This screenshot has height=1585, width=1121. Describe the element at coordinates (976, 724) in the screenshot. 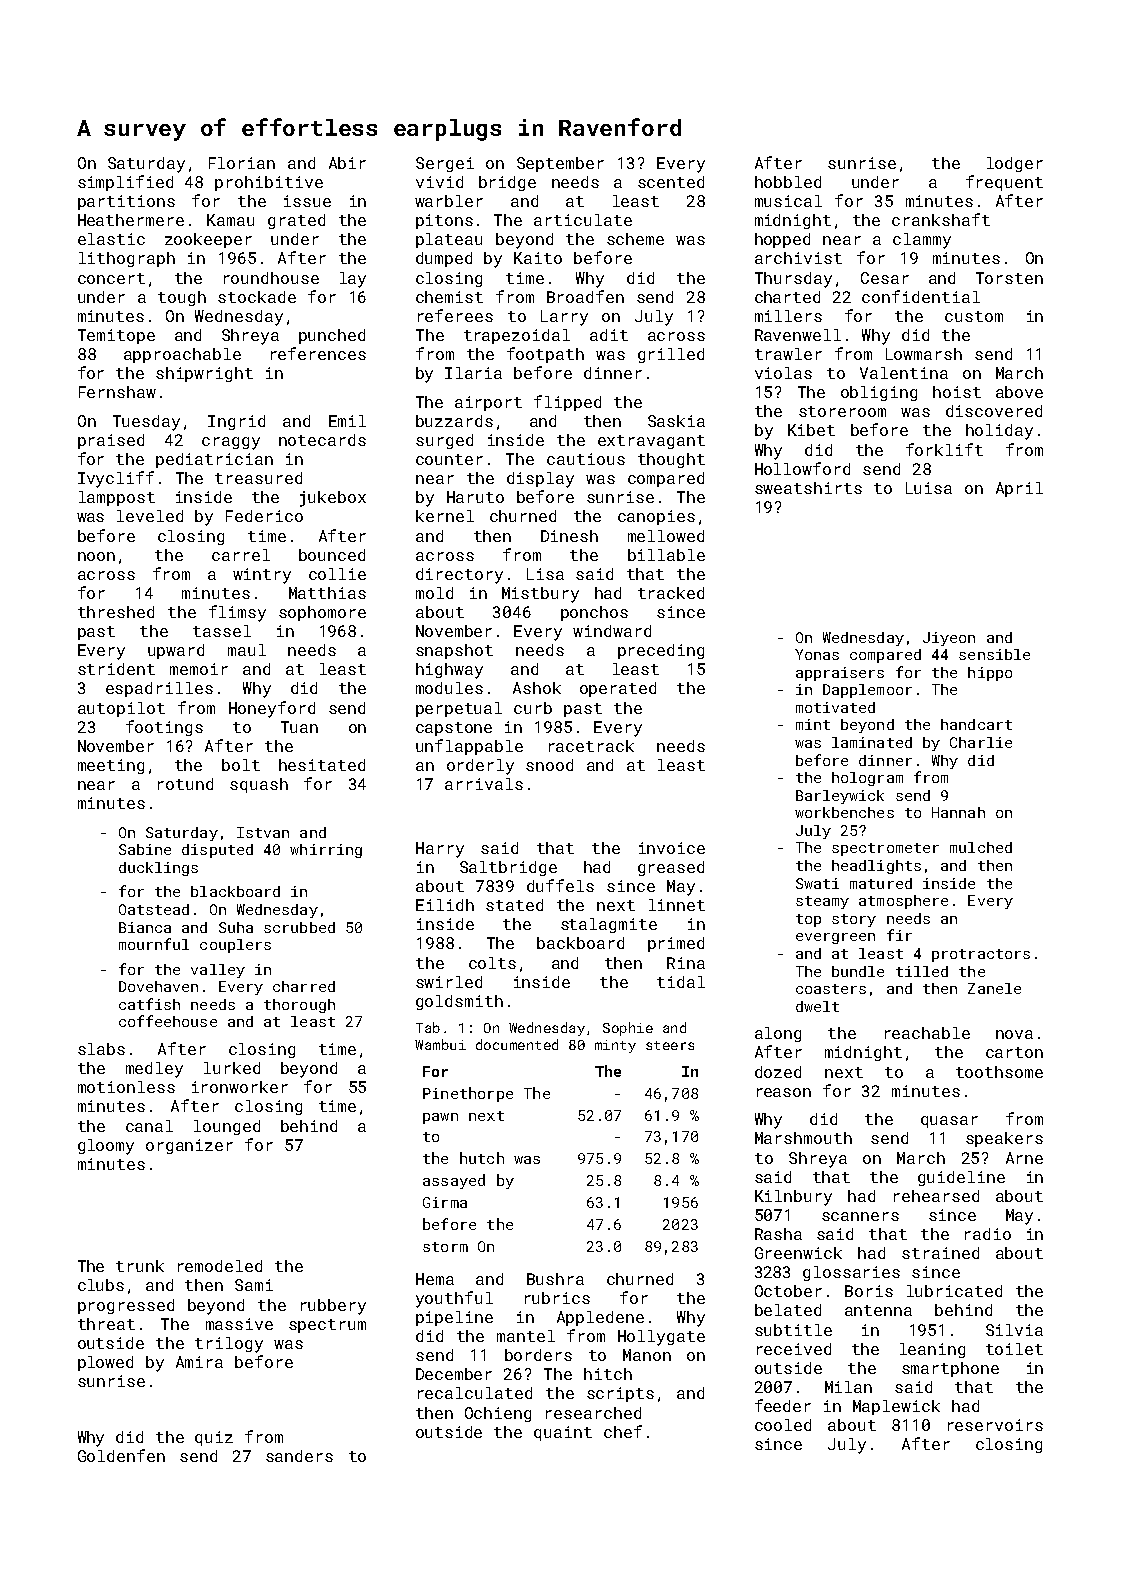

I see `handcart` at that location.
